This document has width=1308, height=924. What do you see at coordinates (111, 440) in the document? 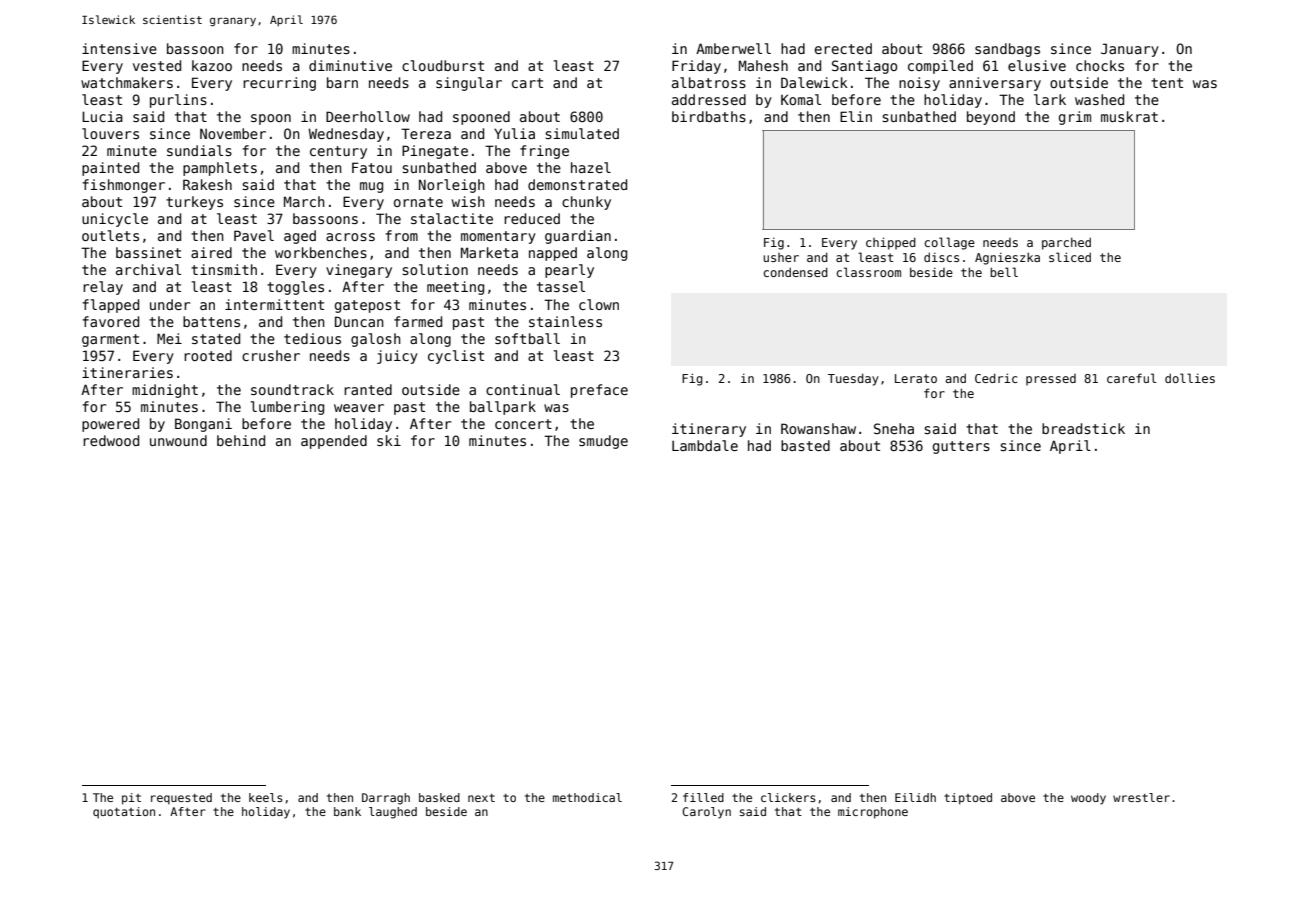
I see `redwood` at bounding box center [111, 440].
